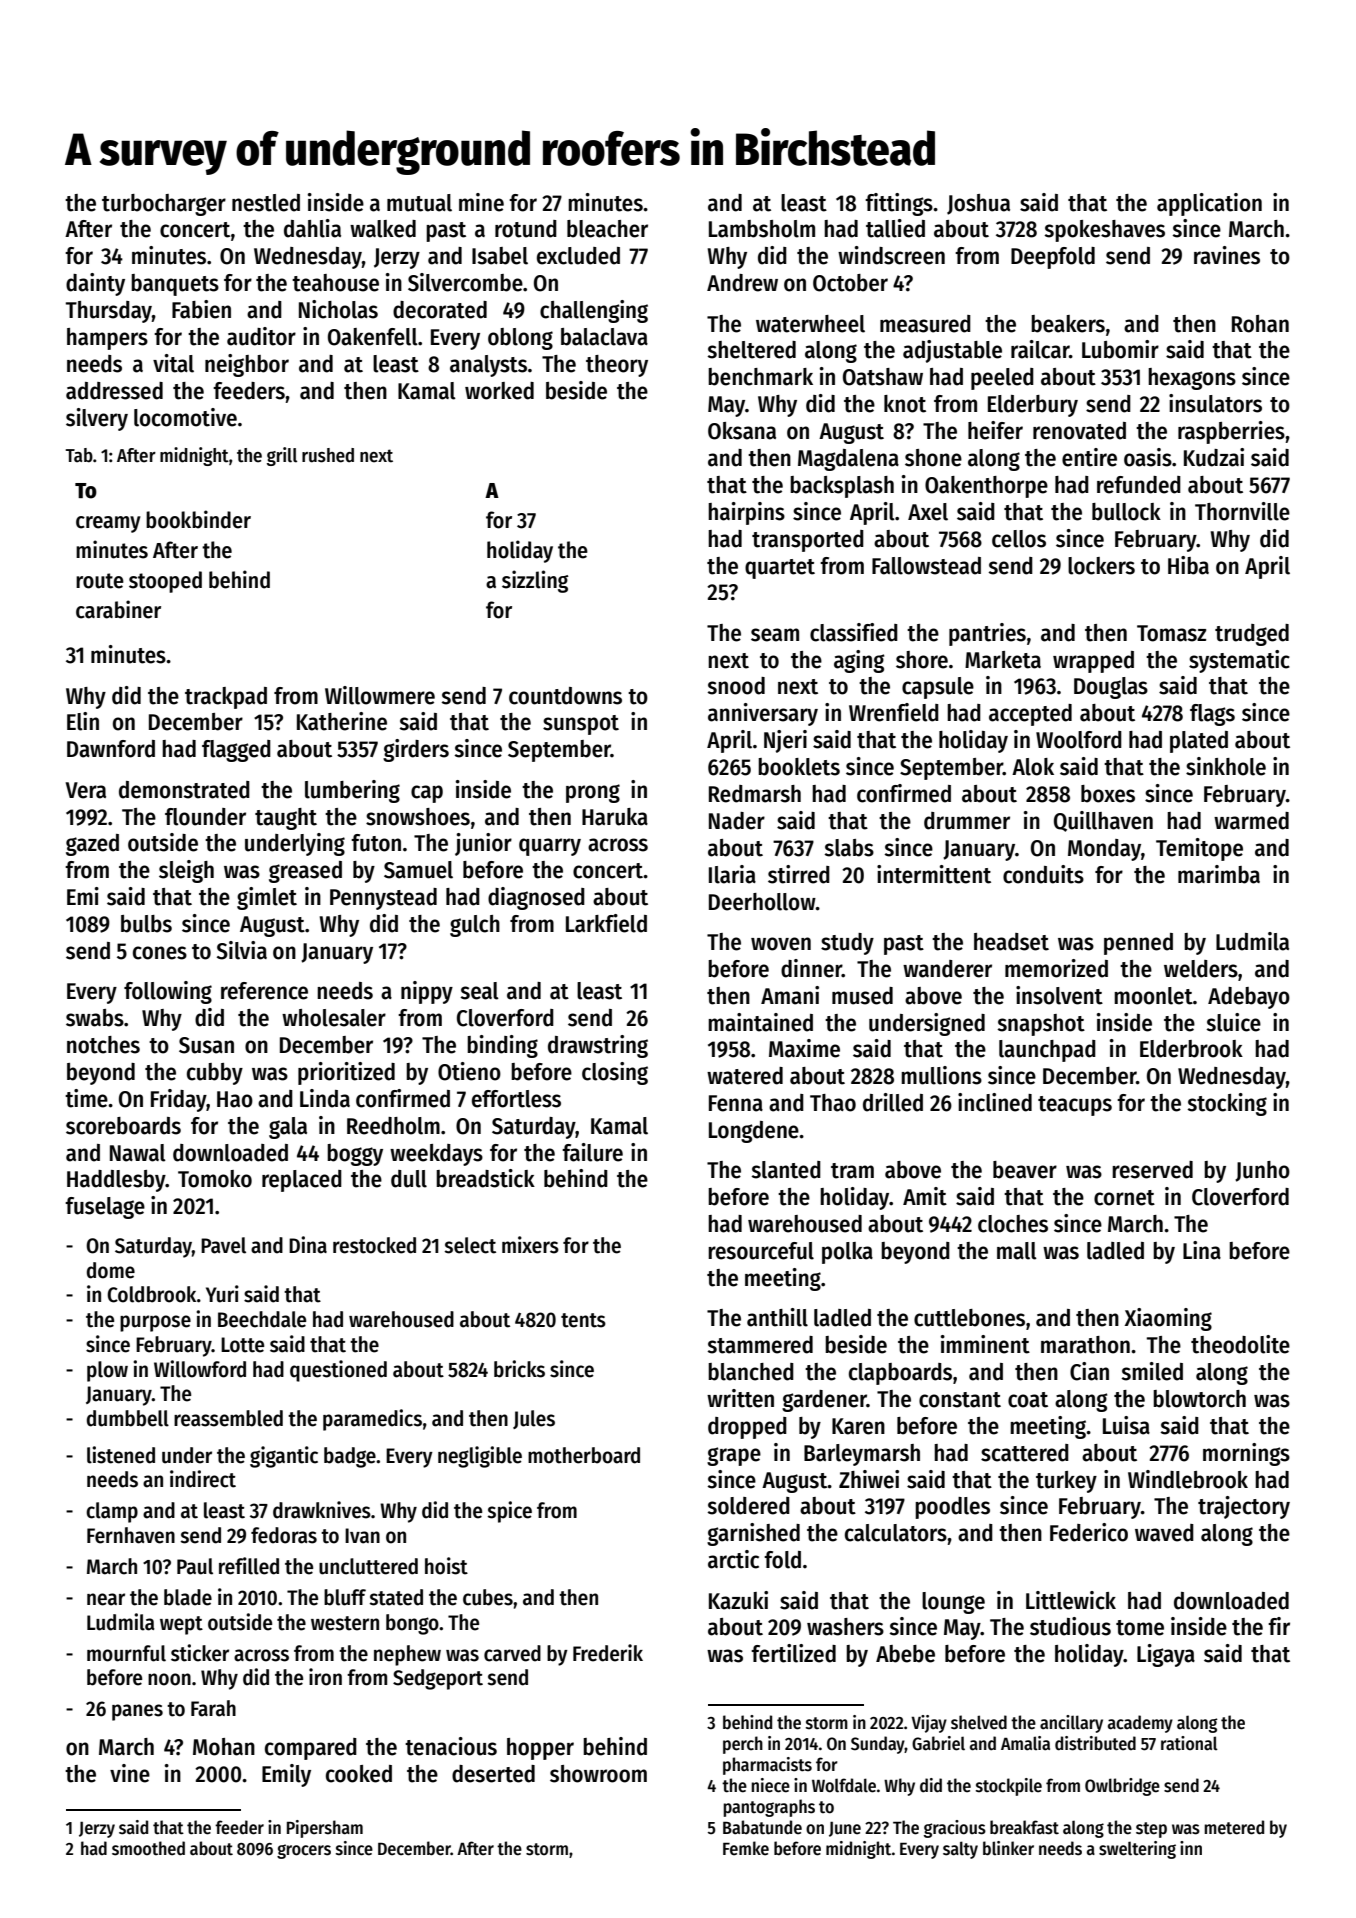  Describe the element at coordinates (108, 524) in the page. I see `creamy` at that location.
